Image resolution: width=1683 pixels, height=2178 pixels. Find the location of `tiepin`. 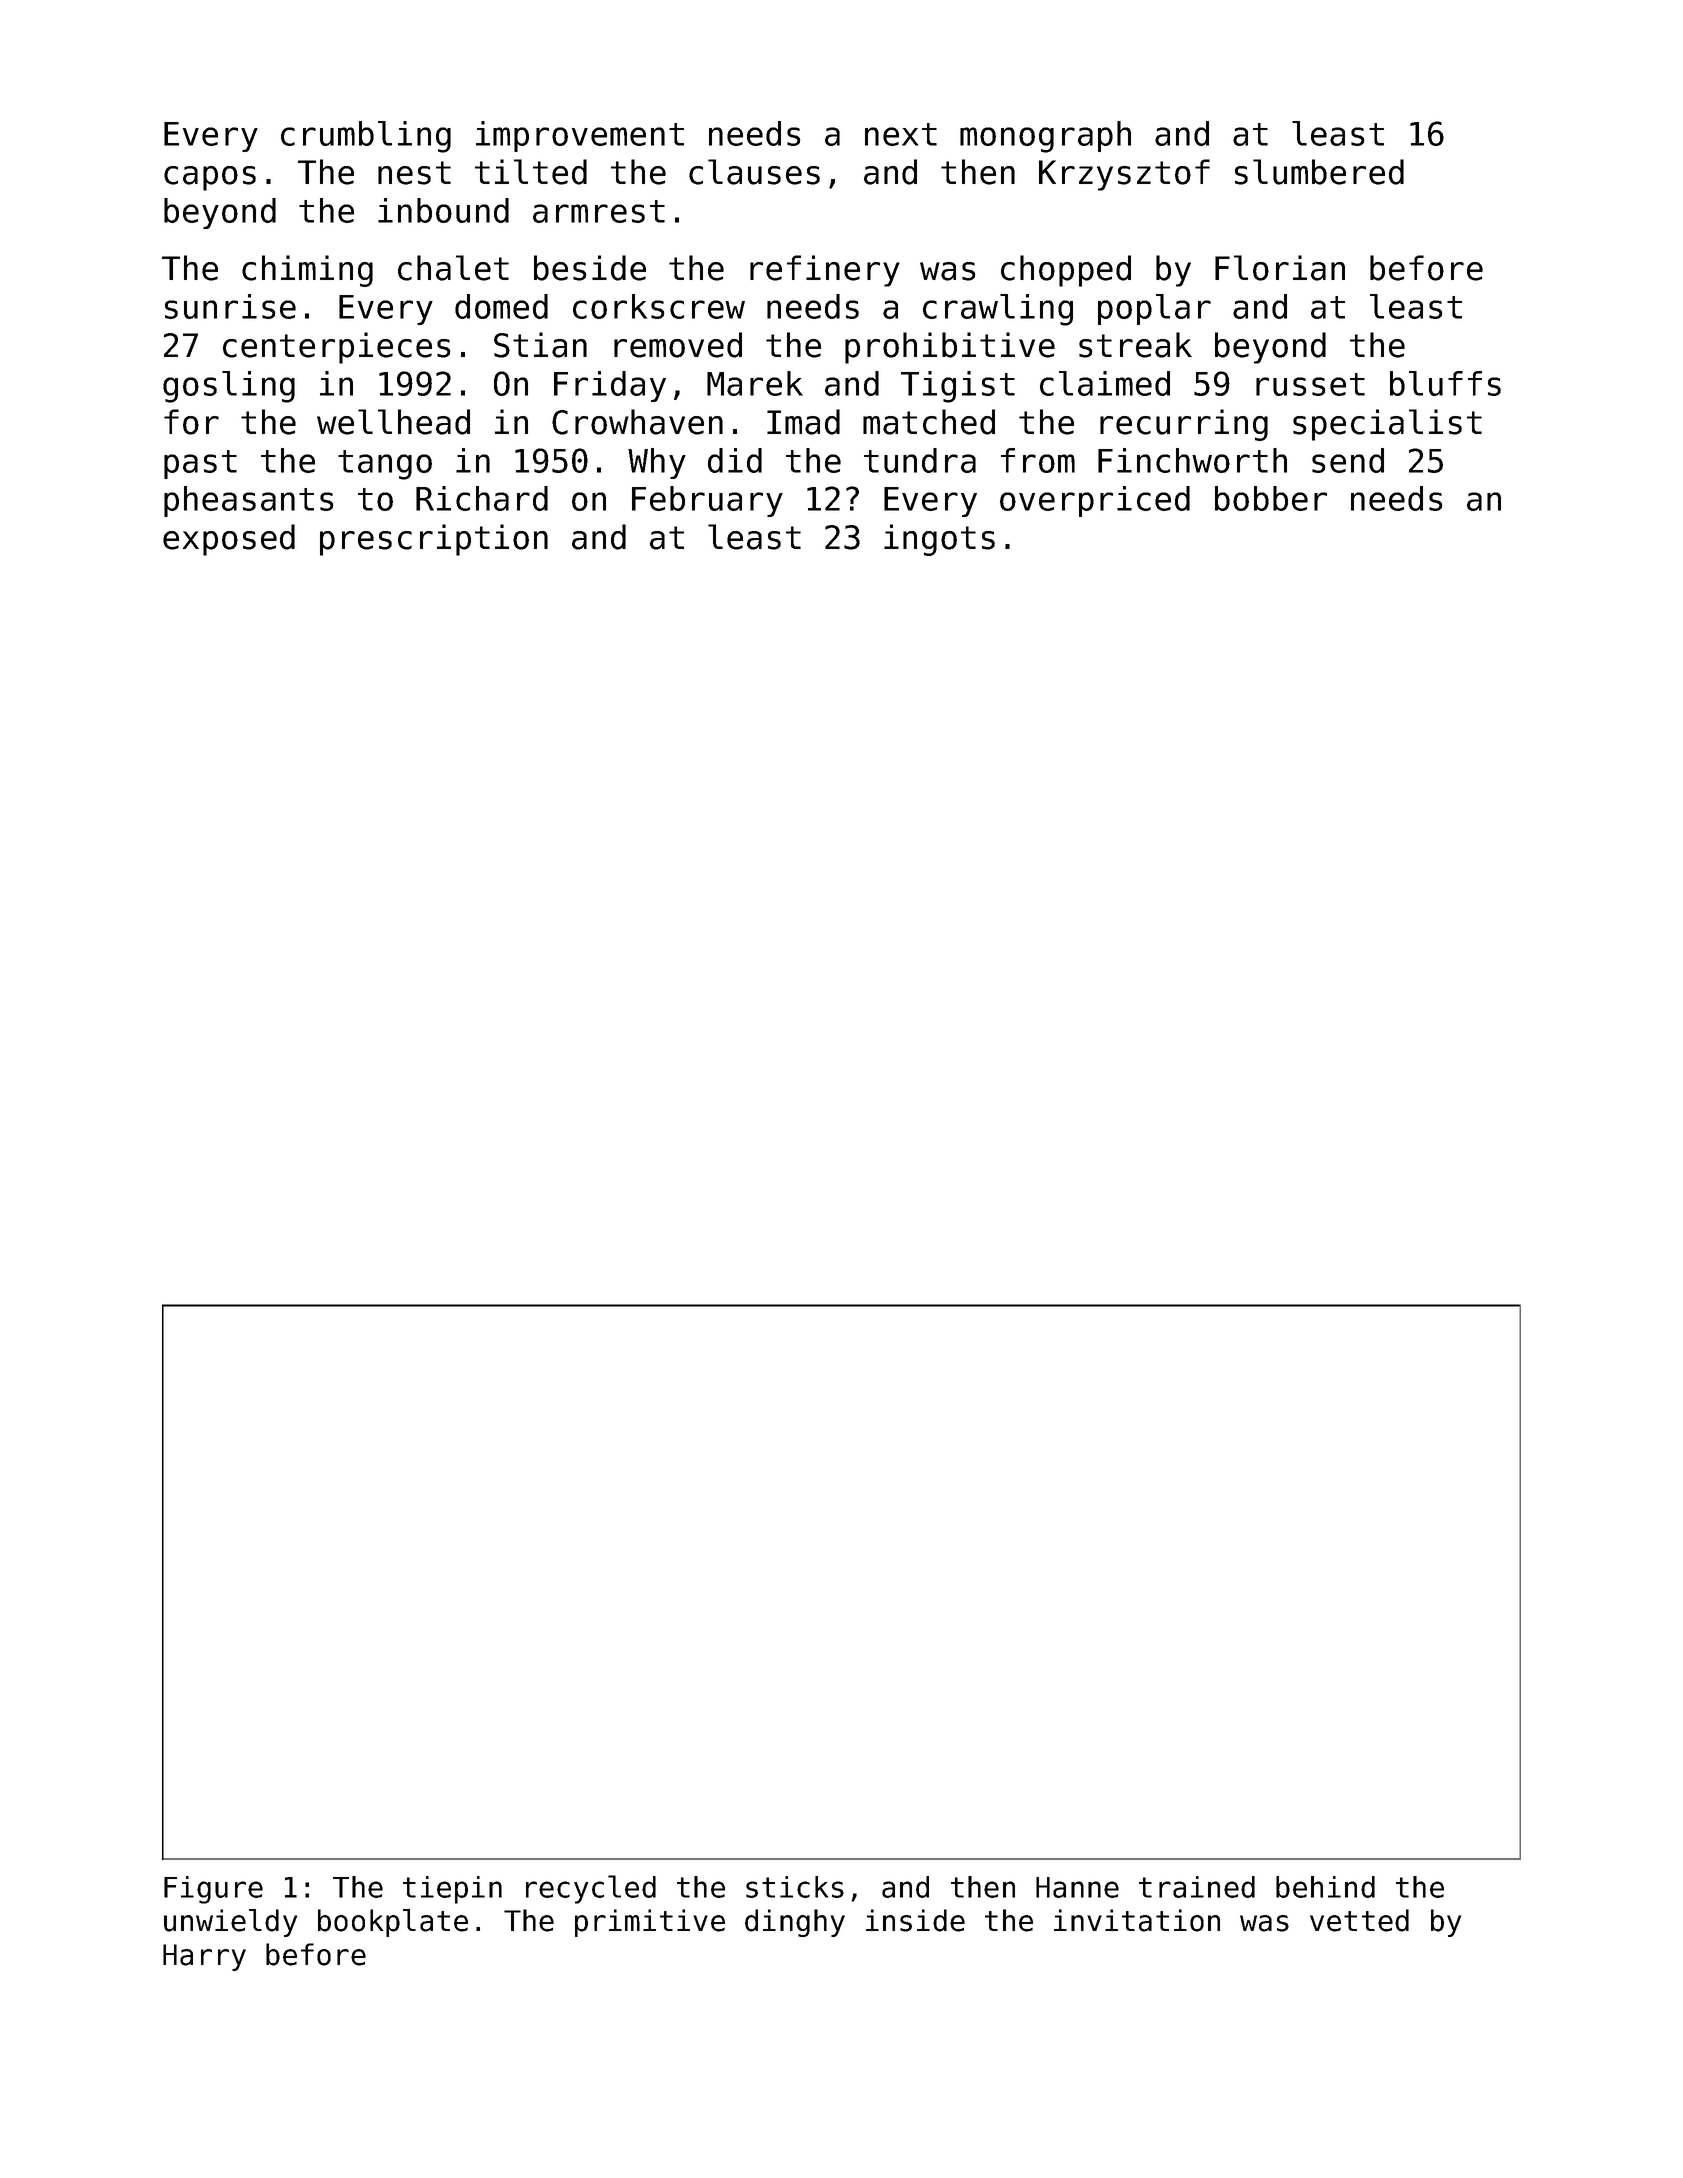

tiepin is located at coordinates (452, 1890).
